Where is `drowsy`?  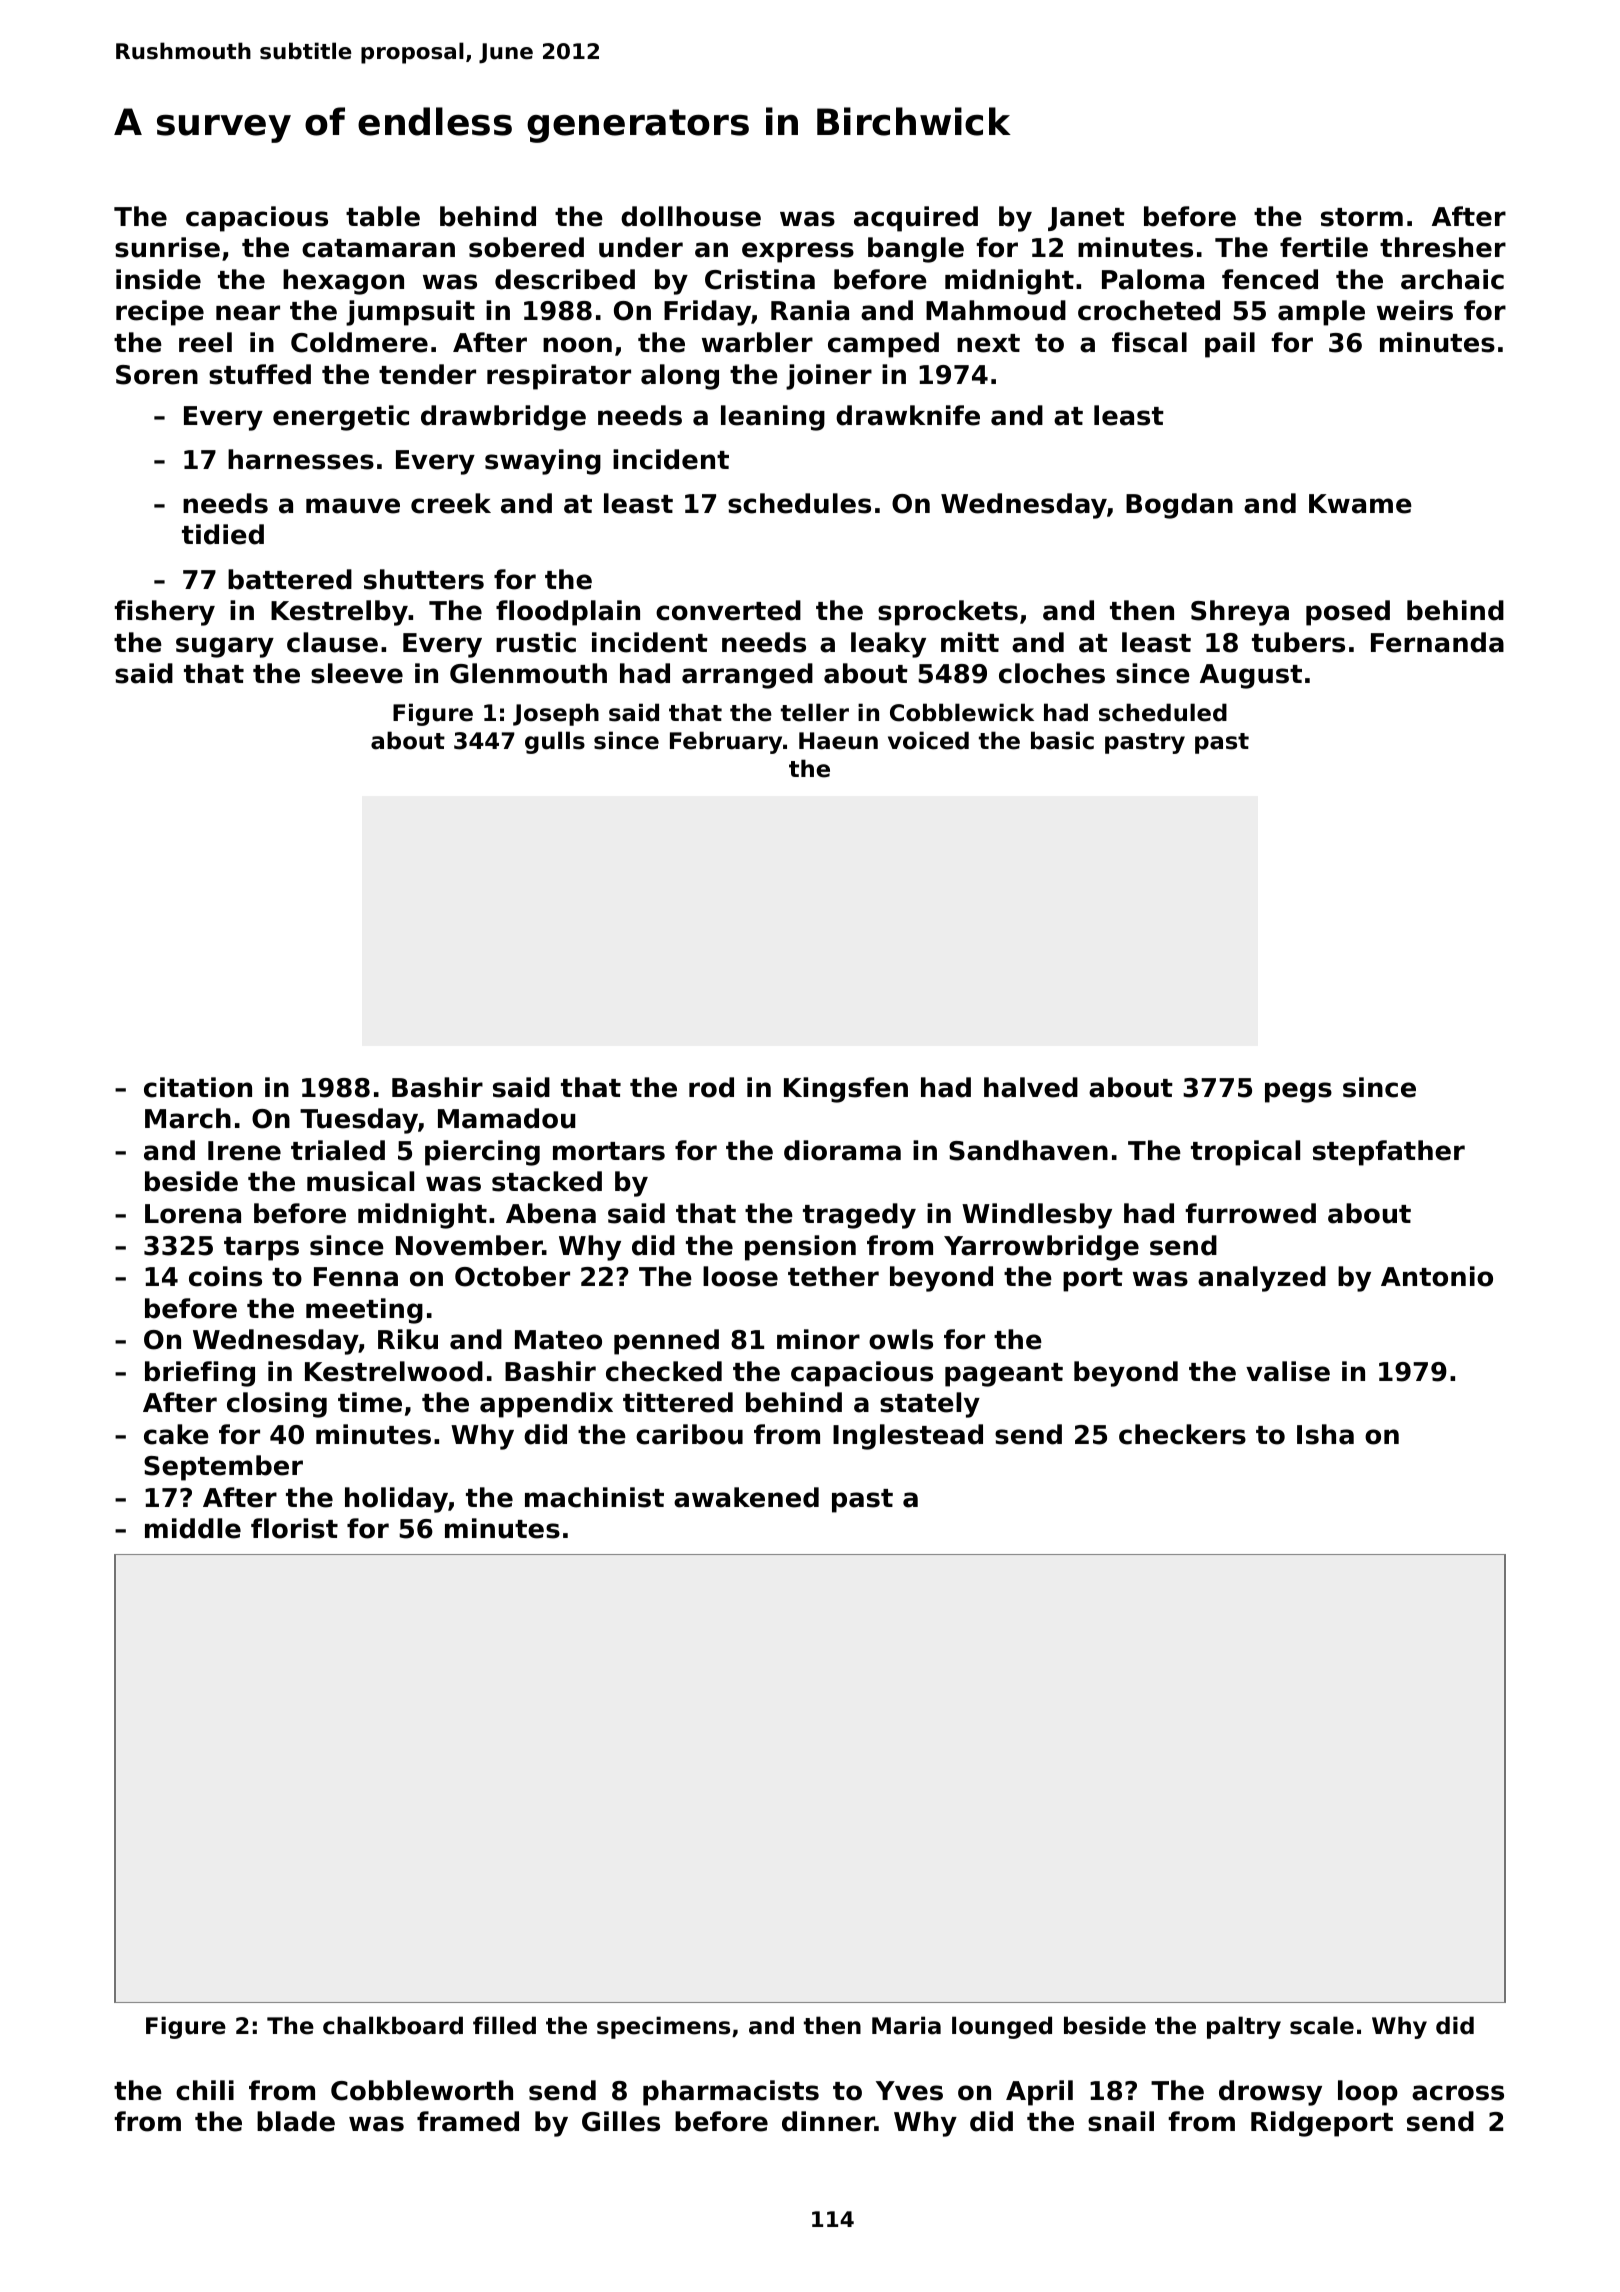 drowsy is located at coordinates (1270, 2093).
